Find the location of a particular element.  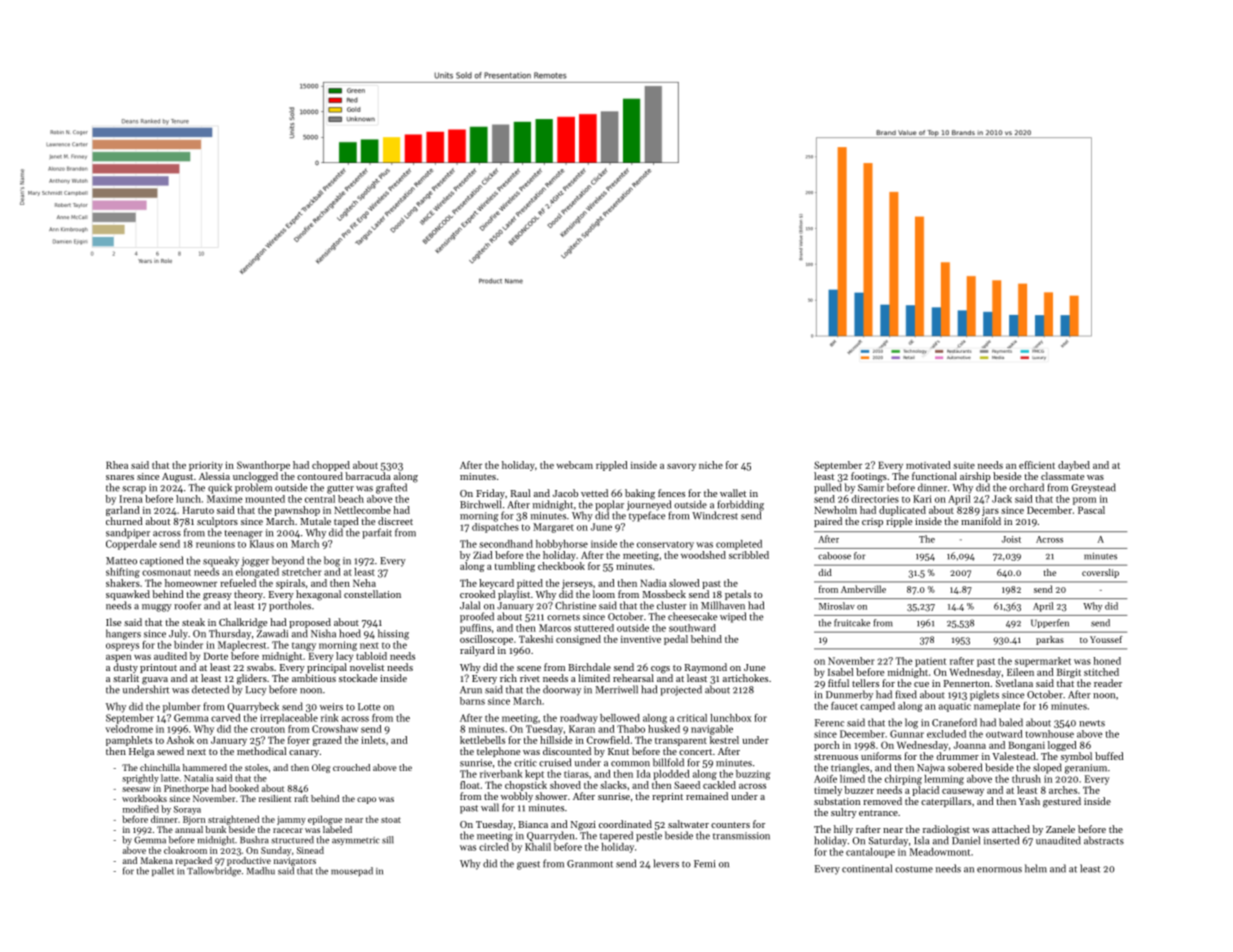

reprint is located at coordinates (667, 797).
